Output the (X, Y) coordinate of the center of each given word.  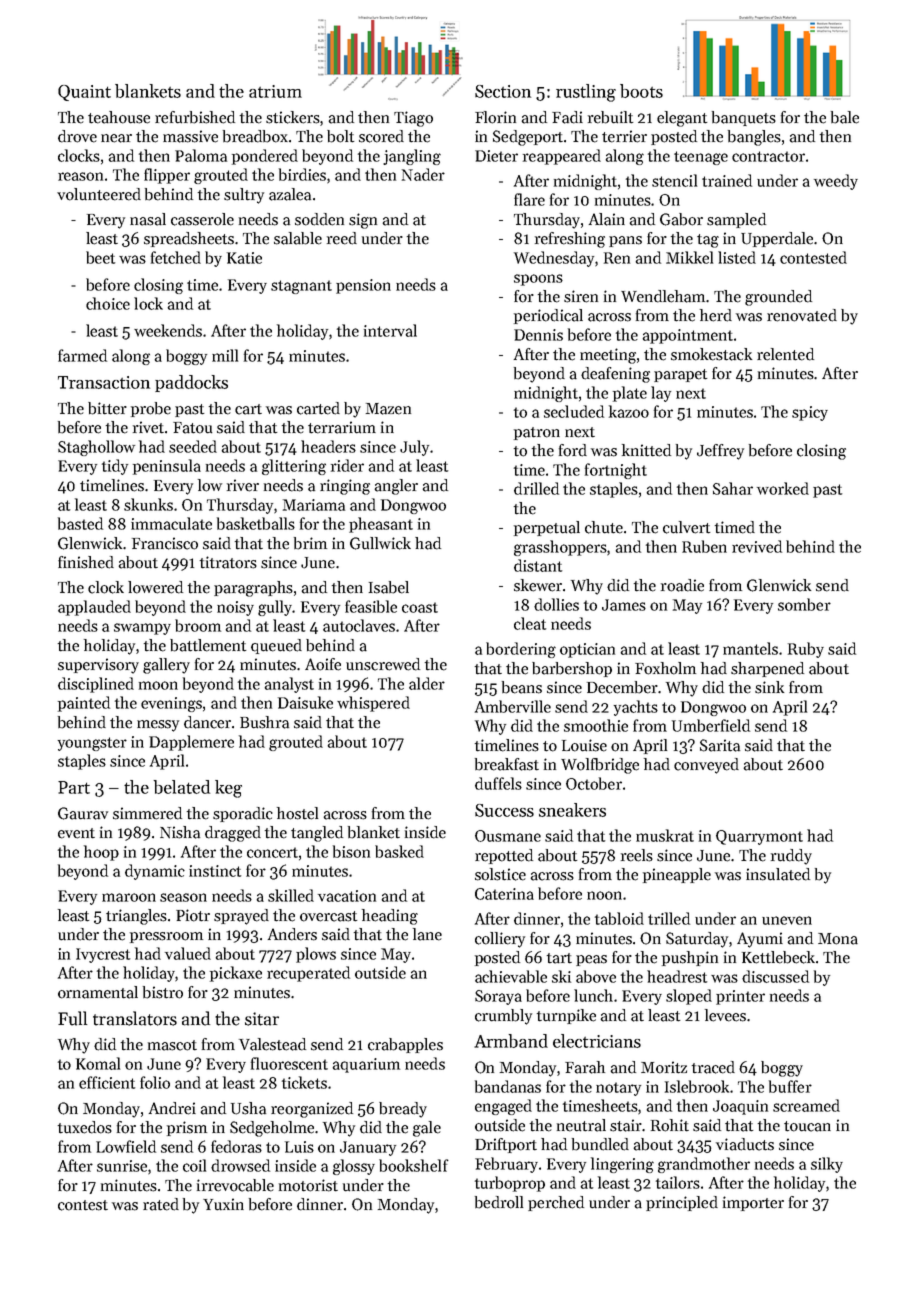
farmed (82, 355)
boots (641, 91)
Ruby (806, 650)
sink (769, 687)
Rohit (670, 1125)
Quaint (84, 93)
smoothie (596, 725)
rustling (586, 93)
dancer (207, 722)
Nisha (180, 832)
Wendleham (664, 296)
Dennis (538, 335)
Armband (511, 1041)
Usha (248, 1108)
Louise (584, 745)
